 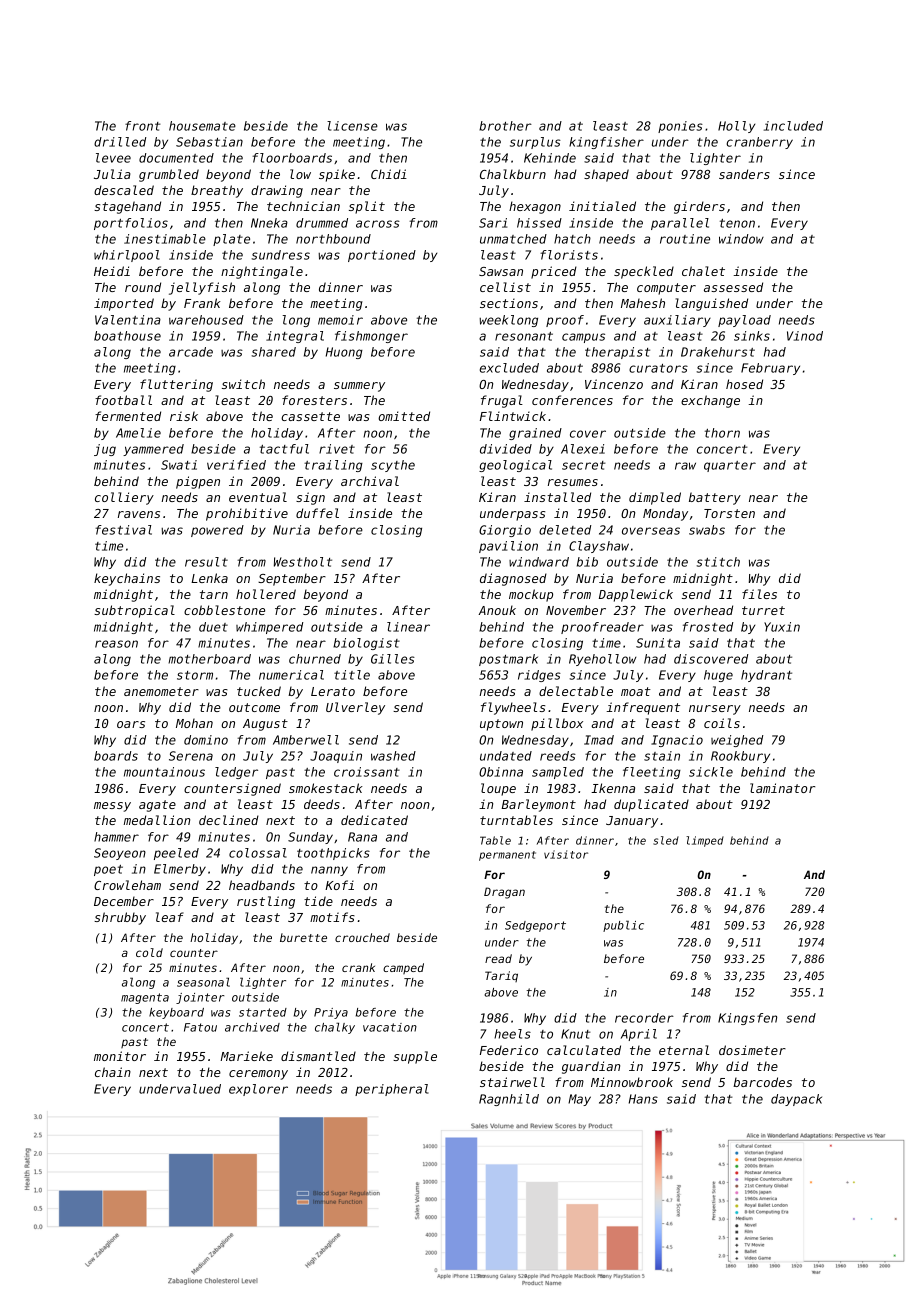 I want to click on Valentina, so click(x=128, y=320).
